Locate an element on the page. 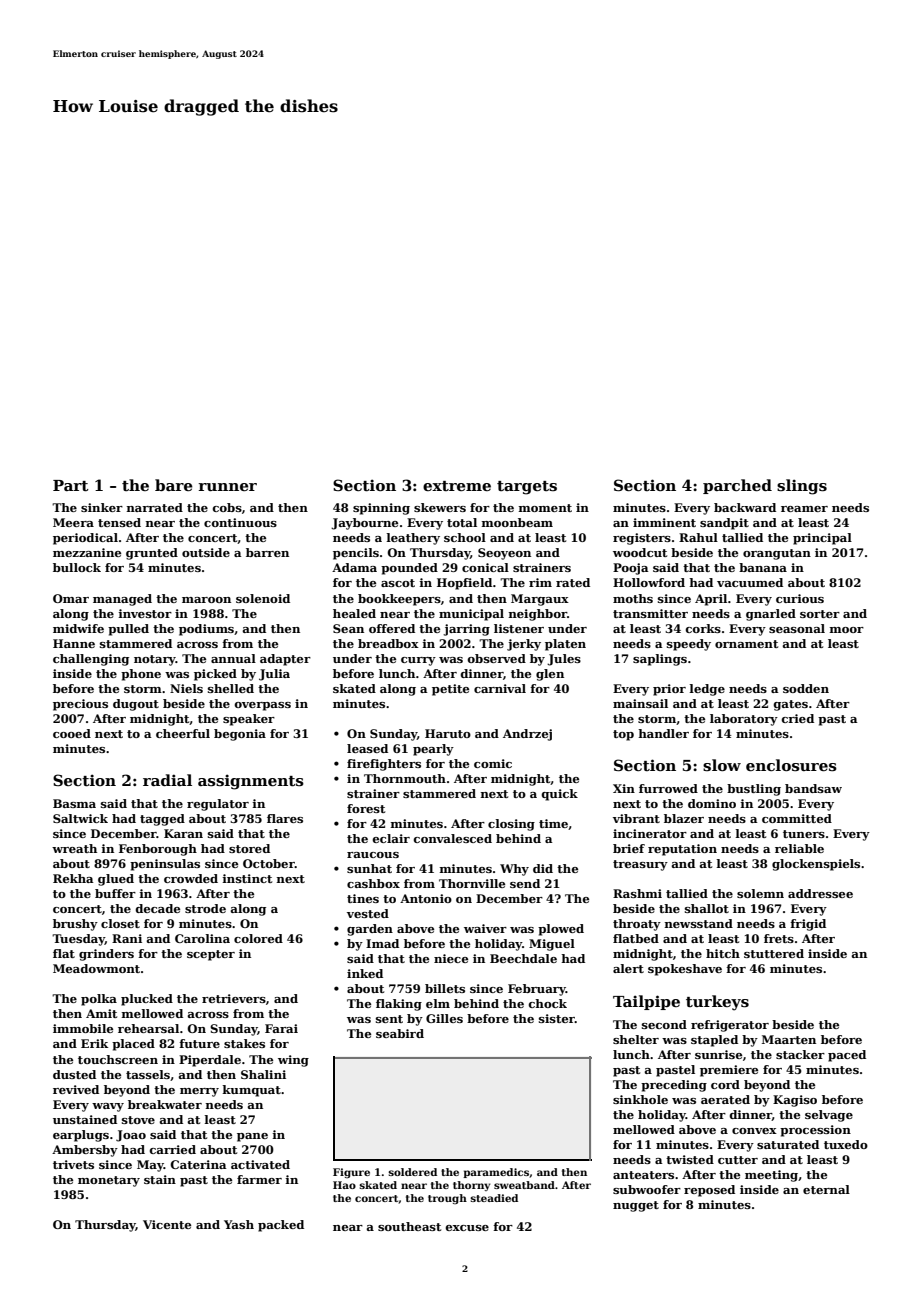 The height and width of the page is (1308, 924). healed is located at coordinates (354, 613).
